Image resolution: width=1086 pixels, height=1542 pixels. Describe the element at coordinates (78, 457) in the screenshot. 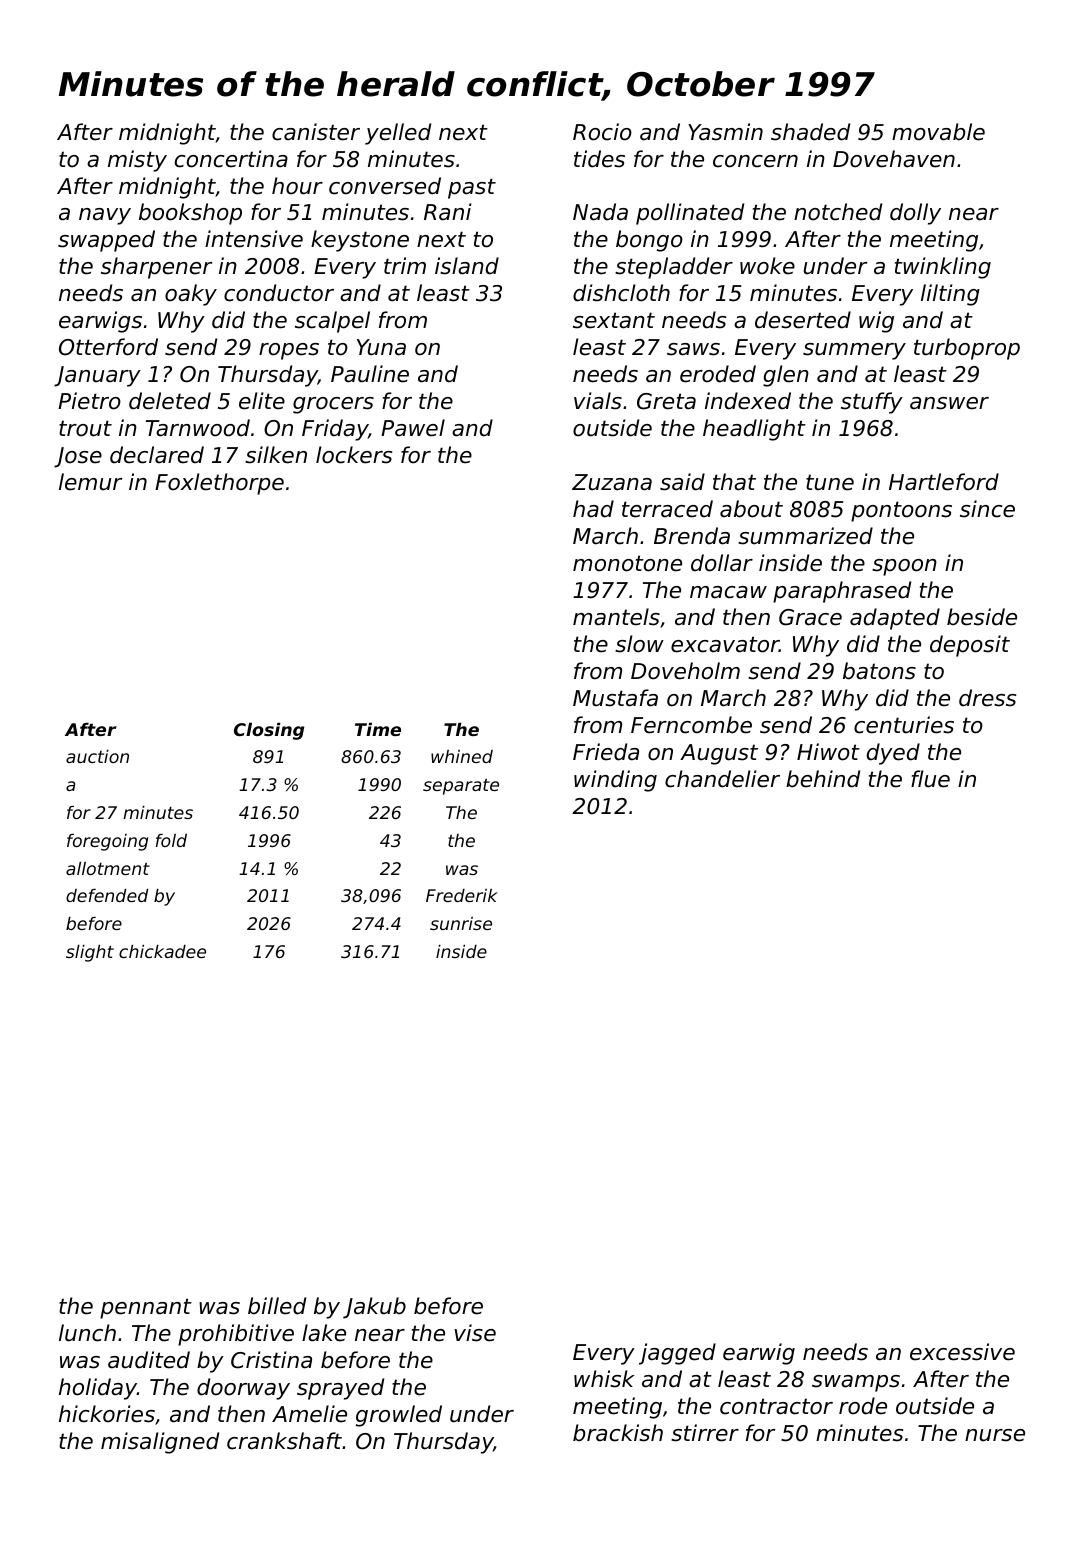

I see `Jose` at that location.
